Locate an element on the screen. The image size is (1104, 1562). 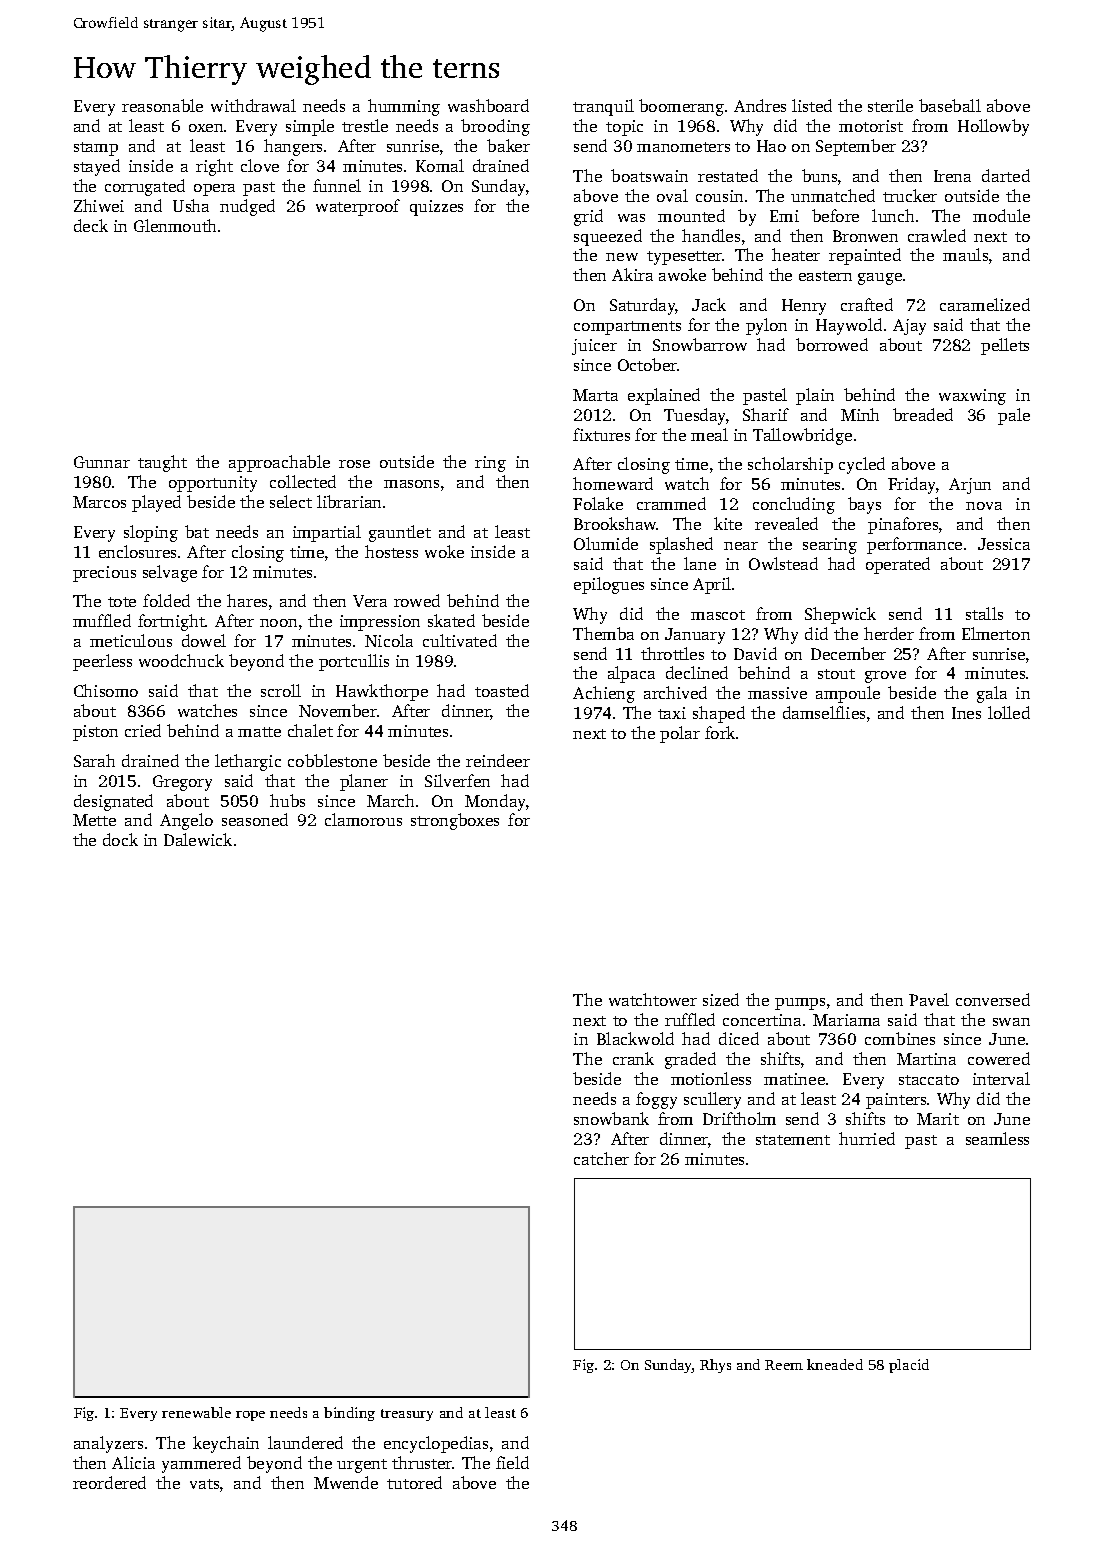
tutored is located at coordinates (414, 1482).
